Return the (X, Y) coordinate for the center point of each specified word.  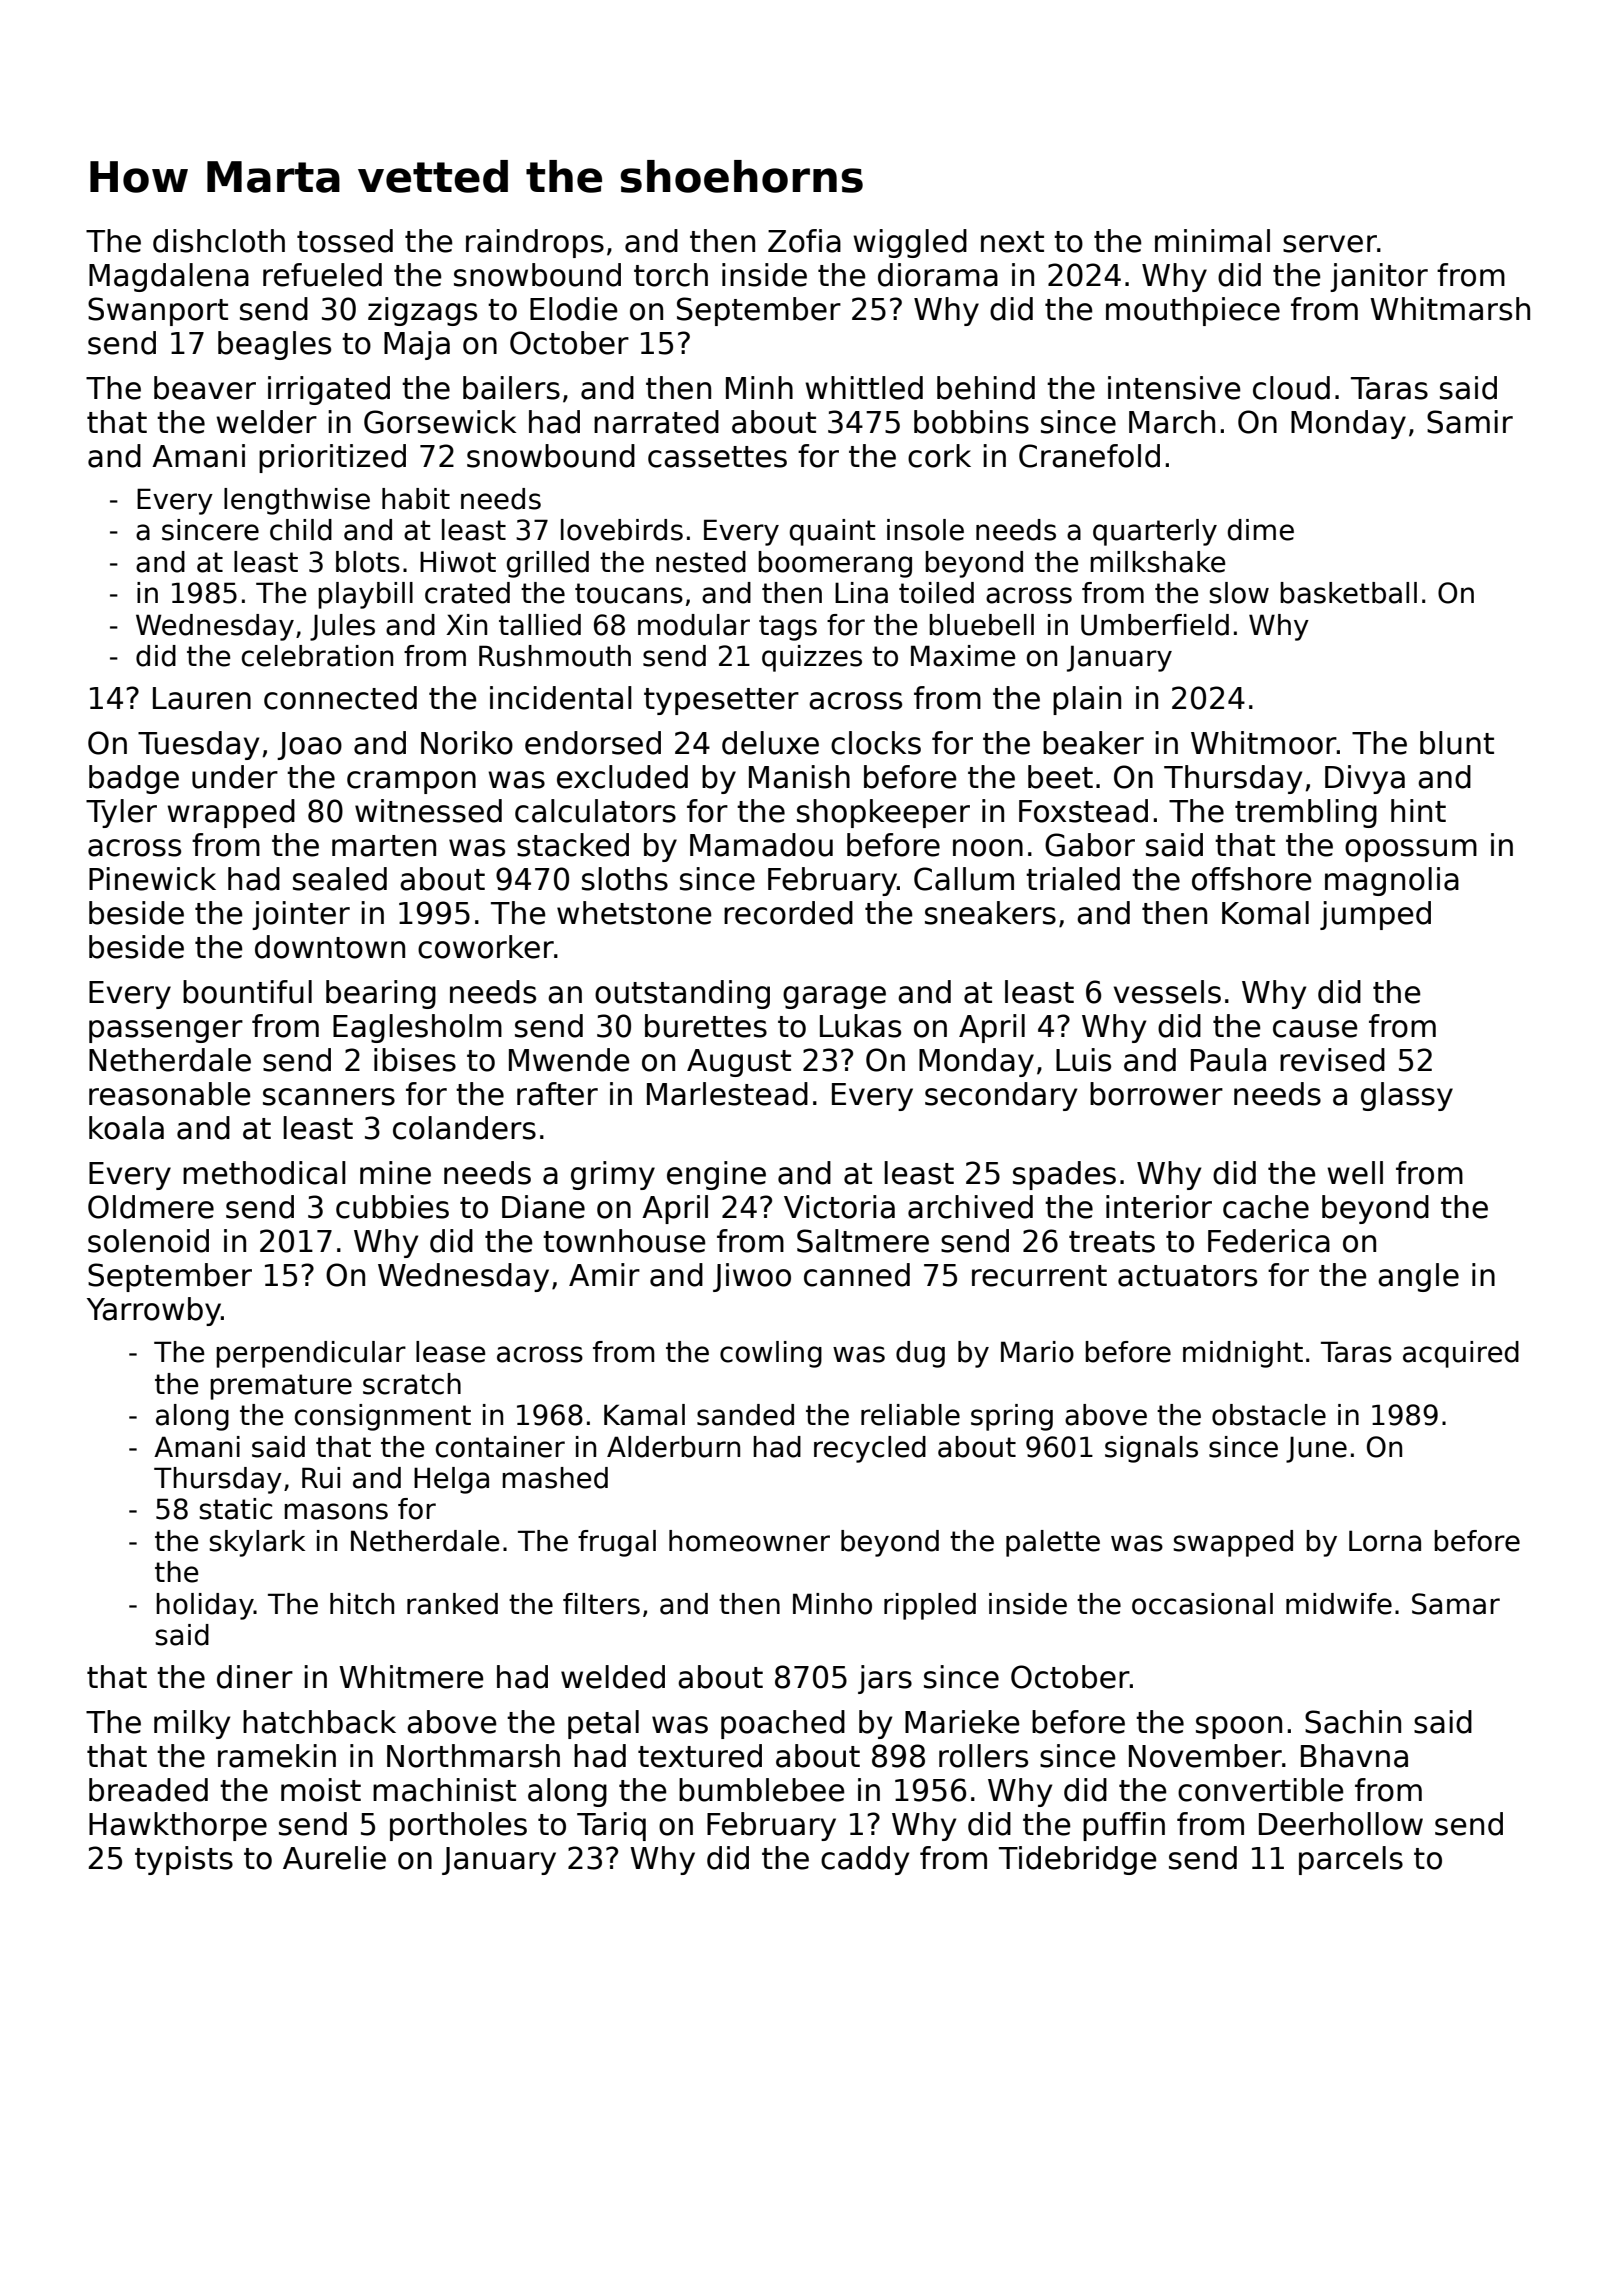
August (739, 1063)
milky (192, 1724)
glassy (1407, 1096)
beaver (205, 388)
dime (1261, 530)
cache (1266, 1207)
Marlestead (727, 1094)
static (235, 1509)
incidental (561, 698)
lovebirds (622, 530)
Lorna (1385, 1541)
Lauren (202, 698)
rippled (930, 1606)
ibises (415, 1060)
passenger (166, 1031)
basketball (1348, 593)
